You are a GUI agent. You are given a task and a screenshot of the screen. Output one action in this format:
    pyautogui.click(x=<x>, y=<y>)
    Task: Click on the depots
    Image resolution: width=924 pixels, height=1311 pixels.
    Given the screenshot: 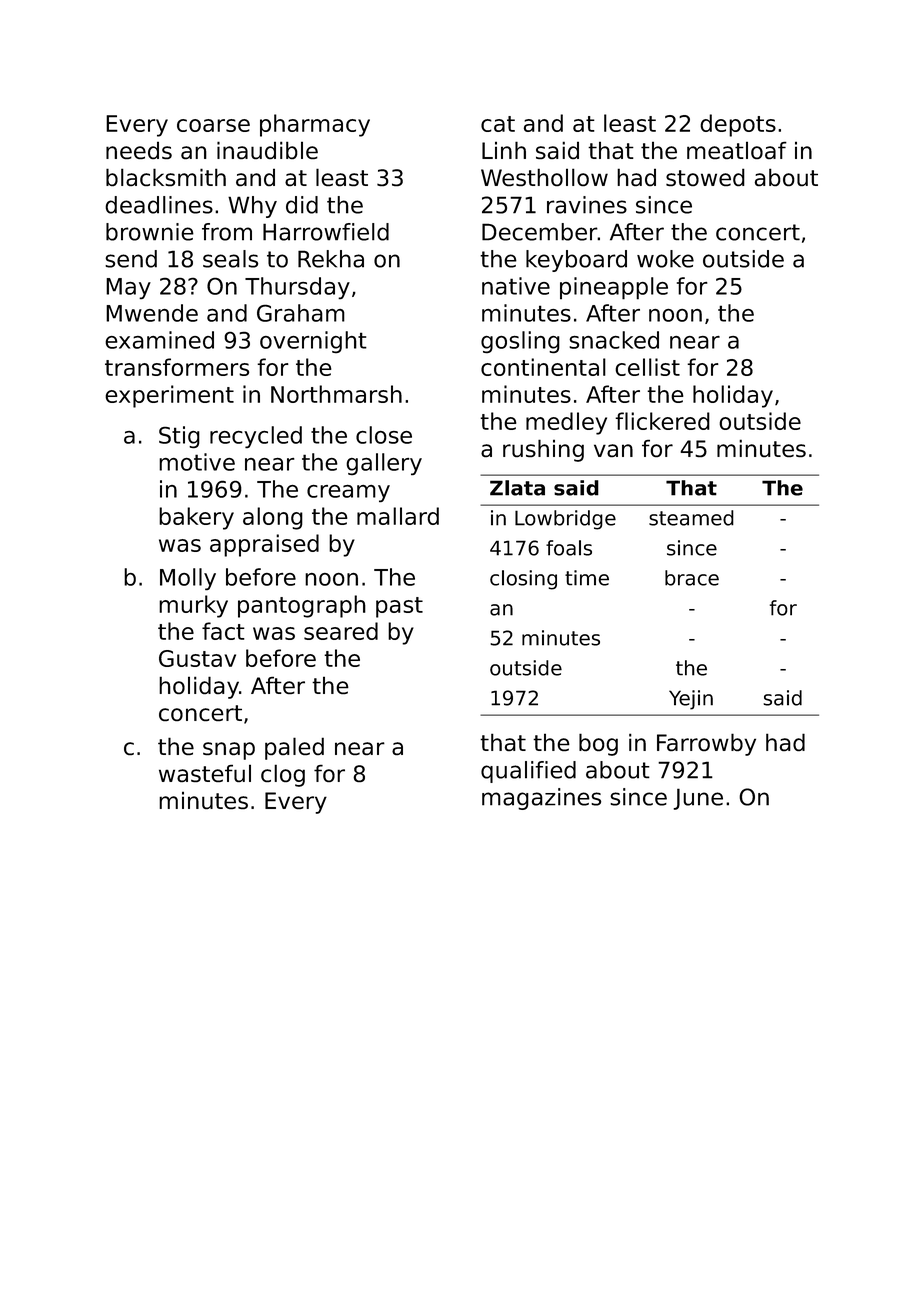 What is the action you would take?
    pyautogui.click(x=738, y=125)
